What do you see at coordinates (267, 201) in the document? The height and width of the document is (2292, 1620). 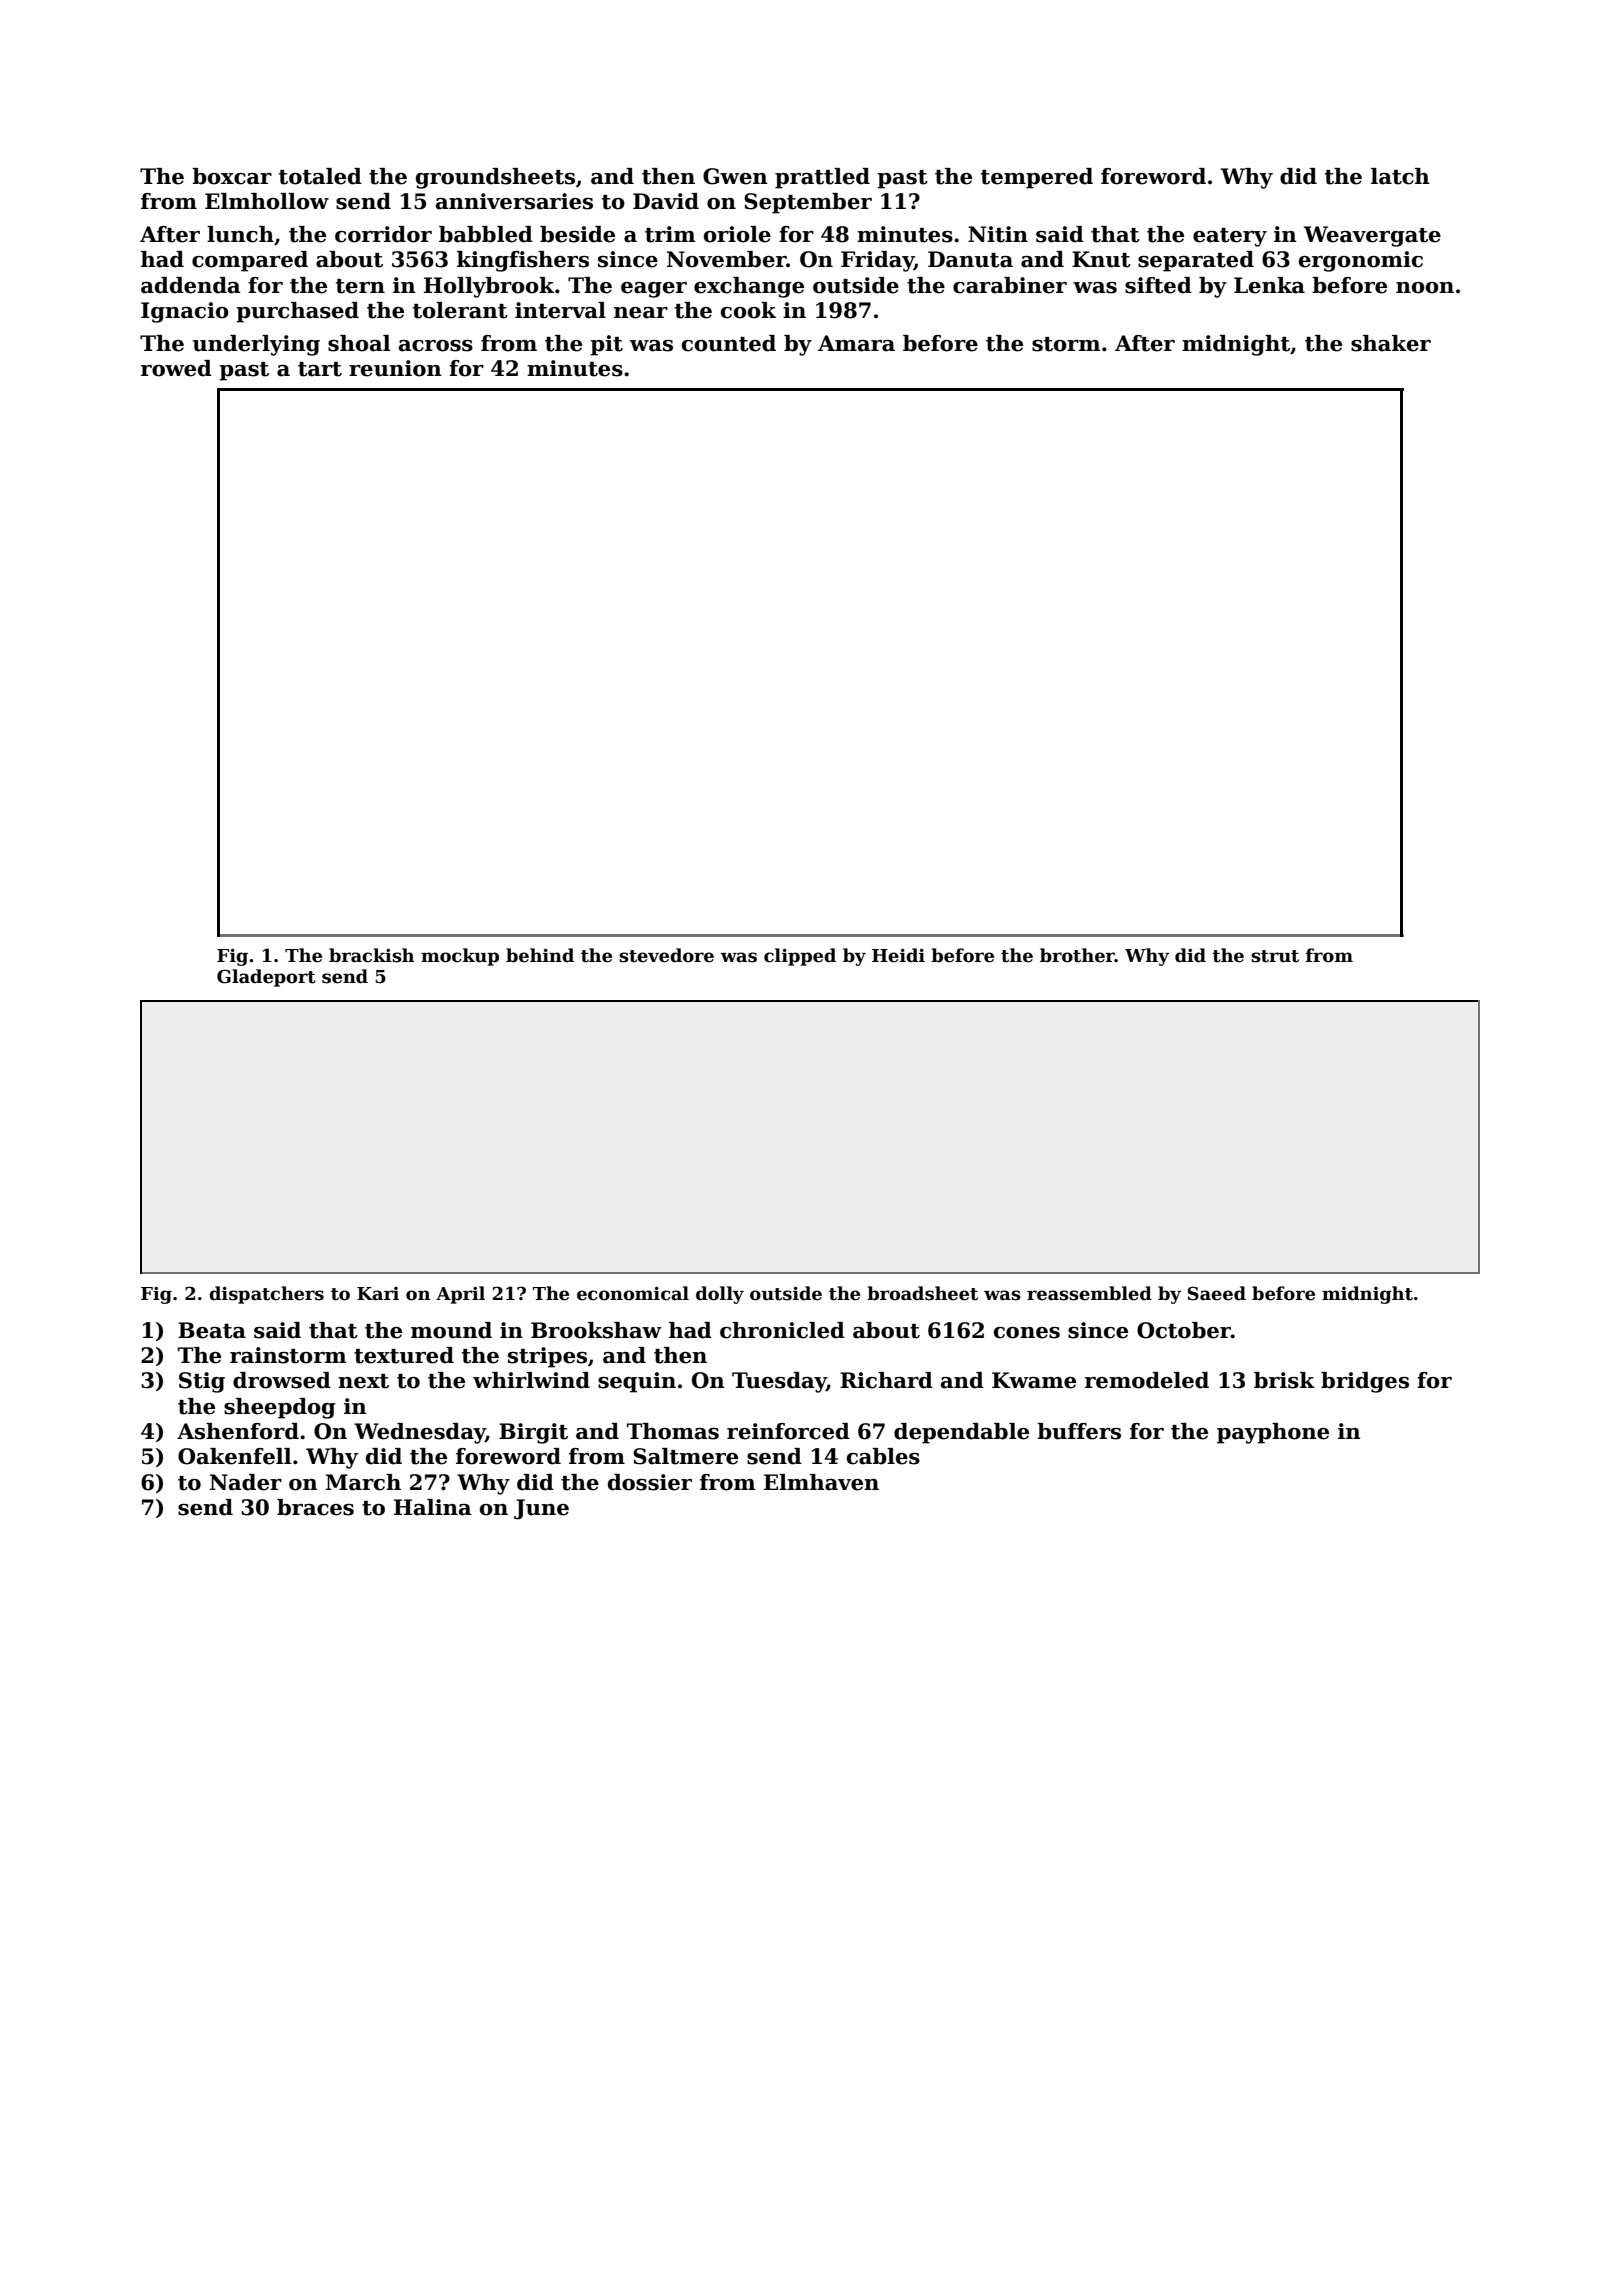 I see `Elmhollow` at bounding box center [267, 201].
